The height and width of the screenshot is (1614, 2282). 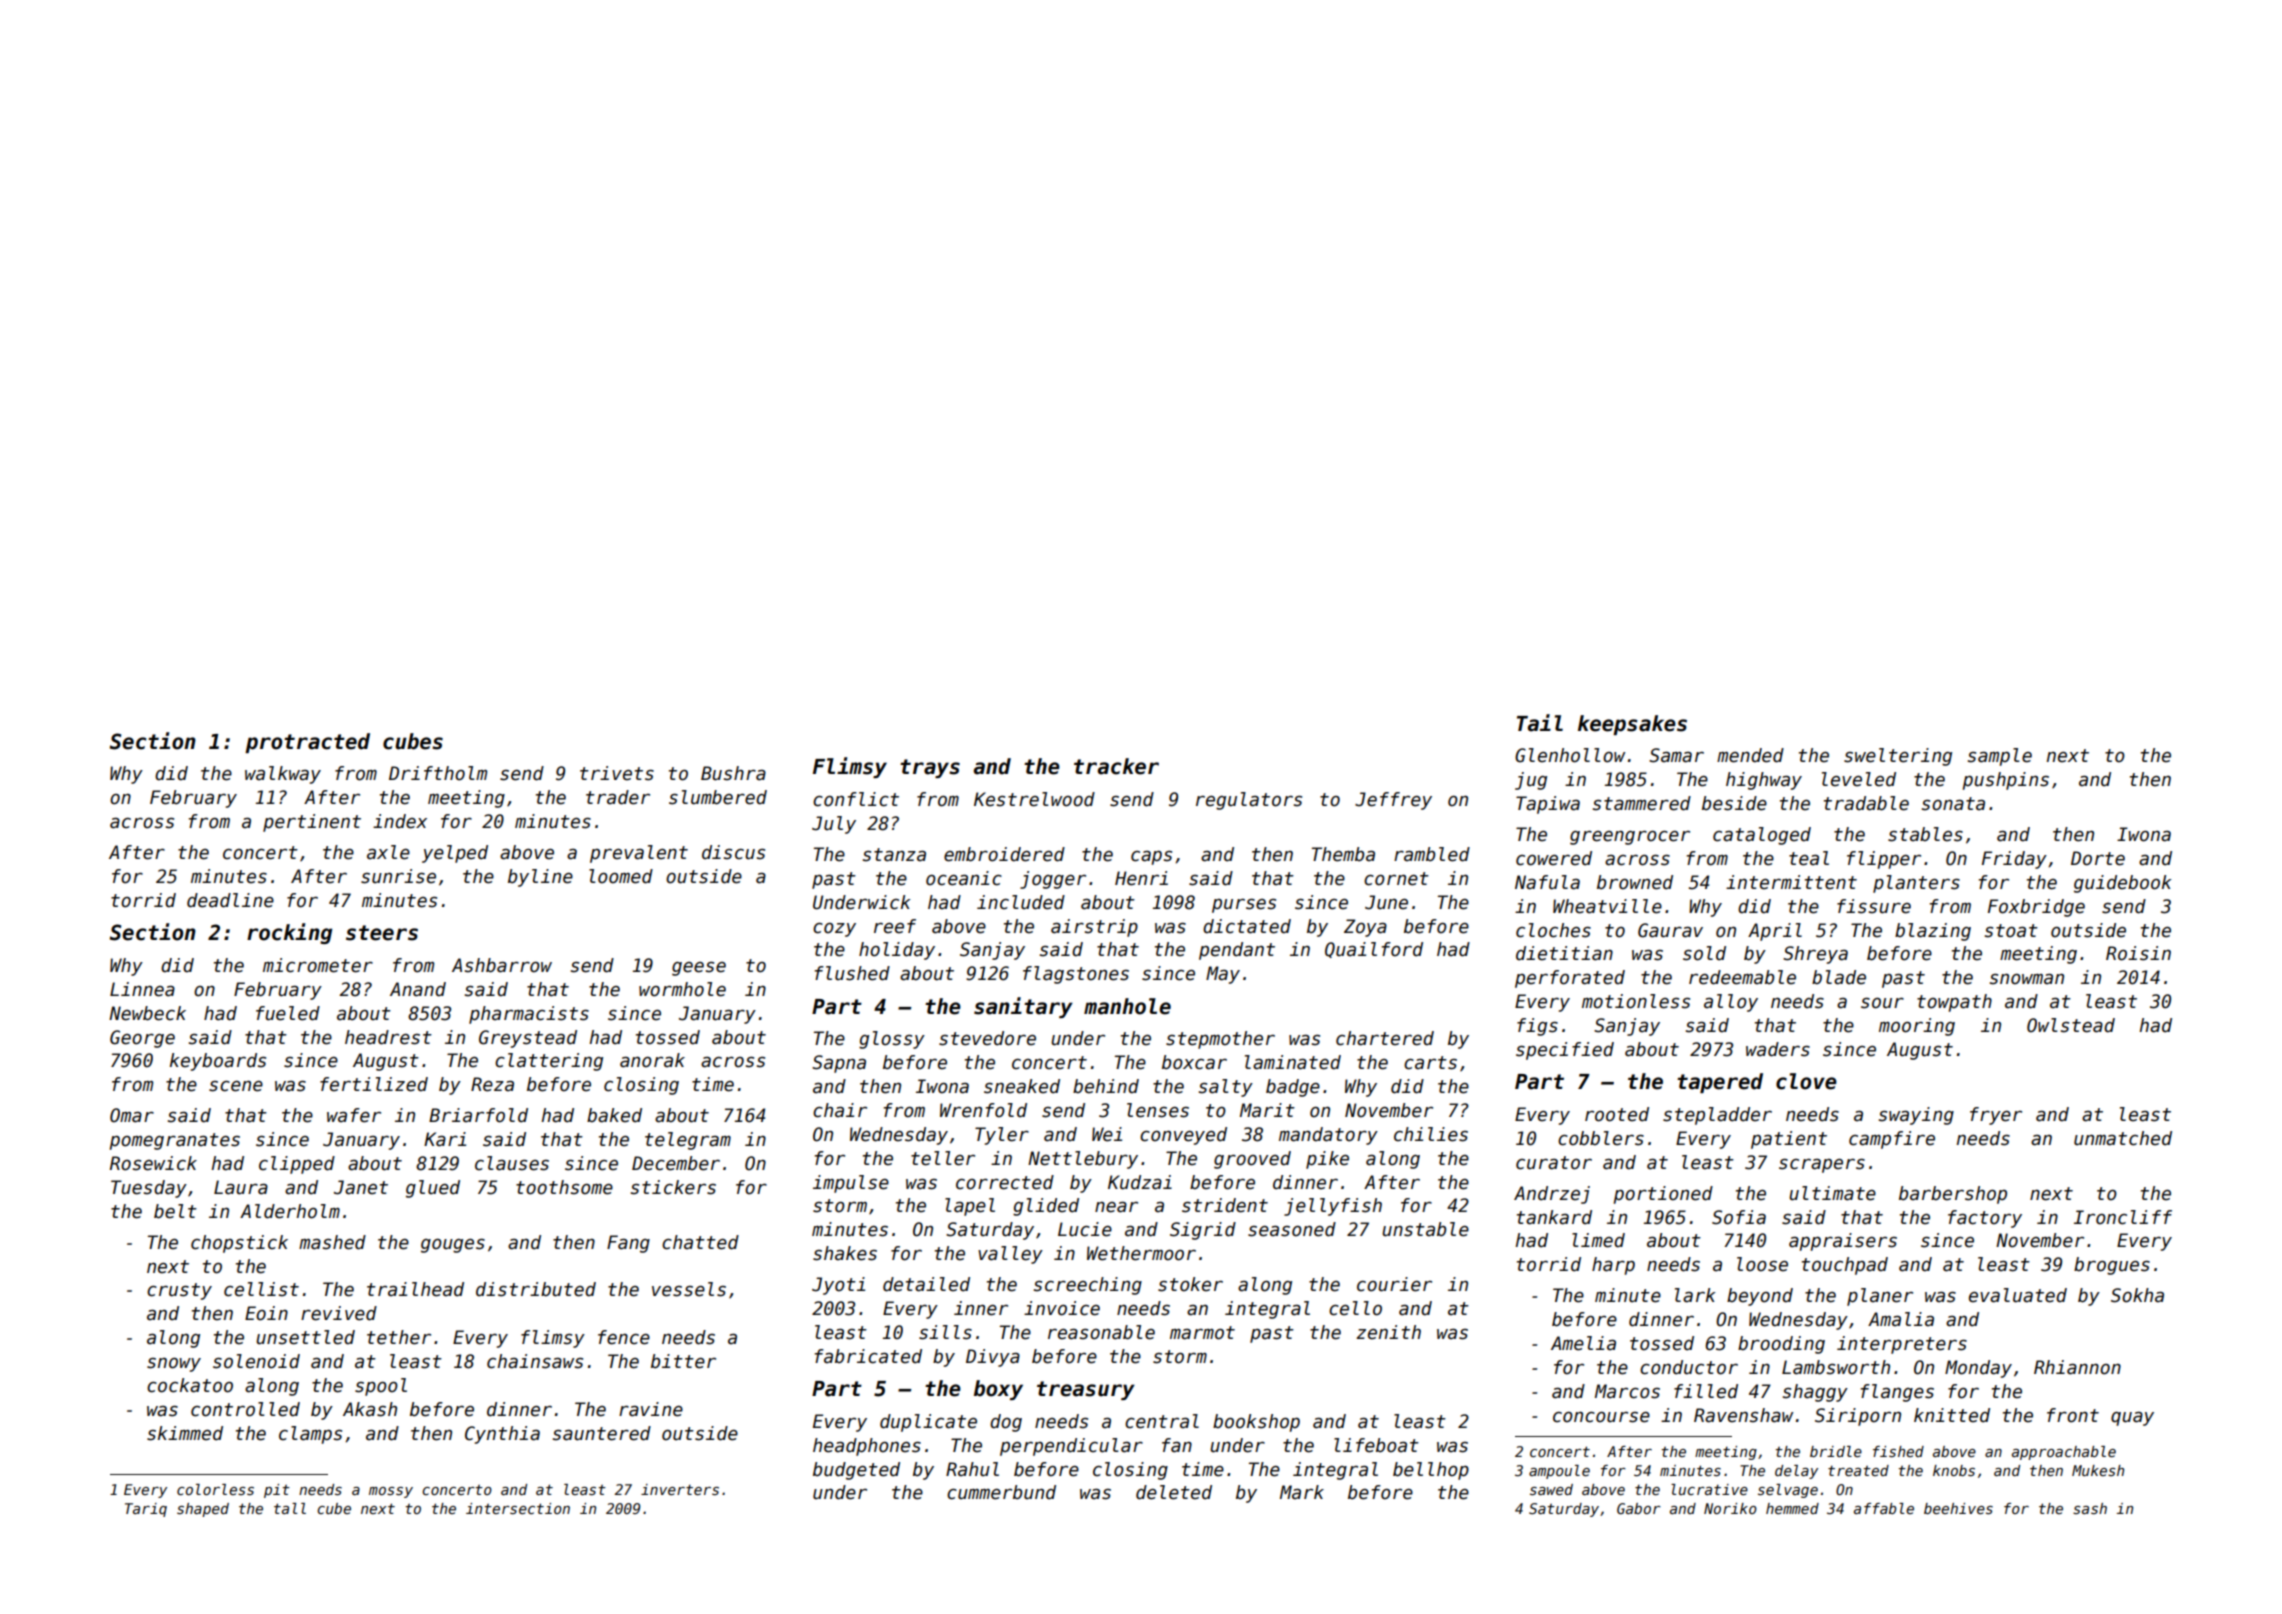 I want to click on sunrise, so click(x=398, y=876).
